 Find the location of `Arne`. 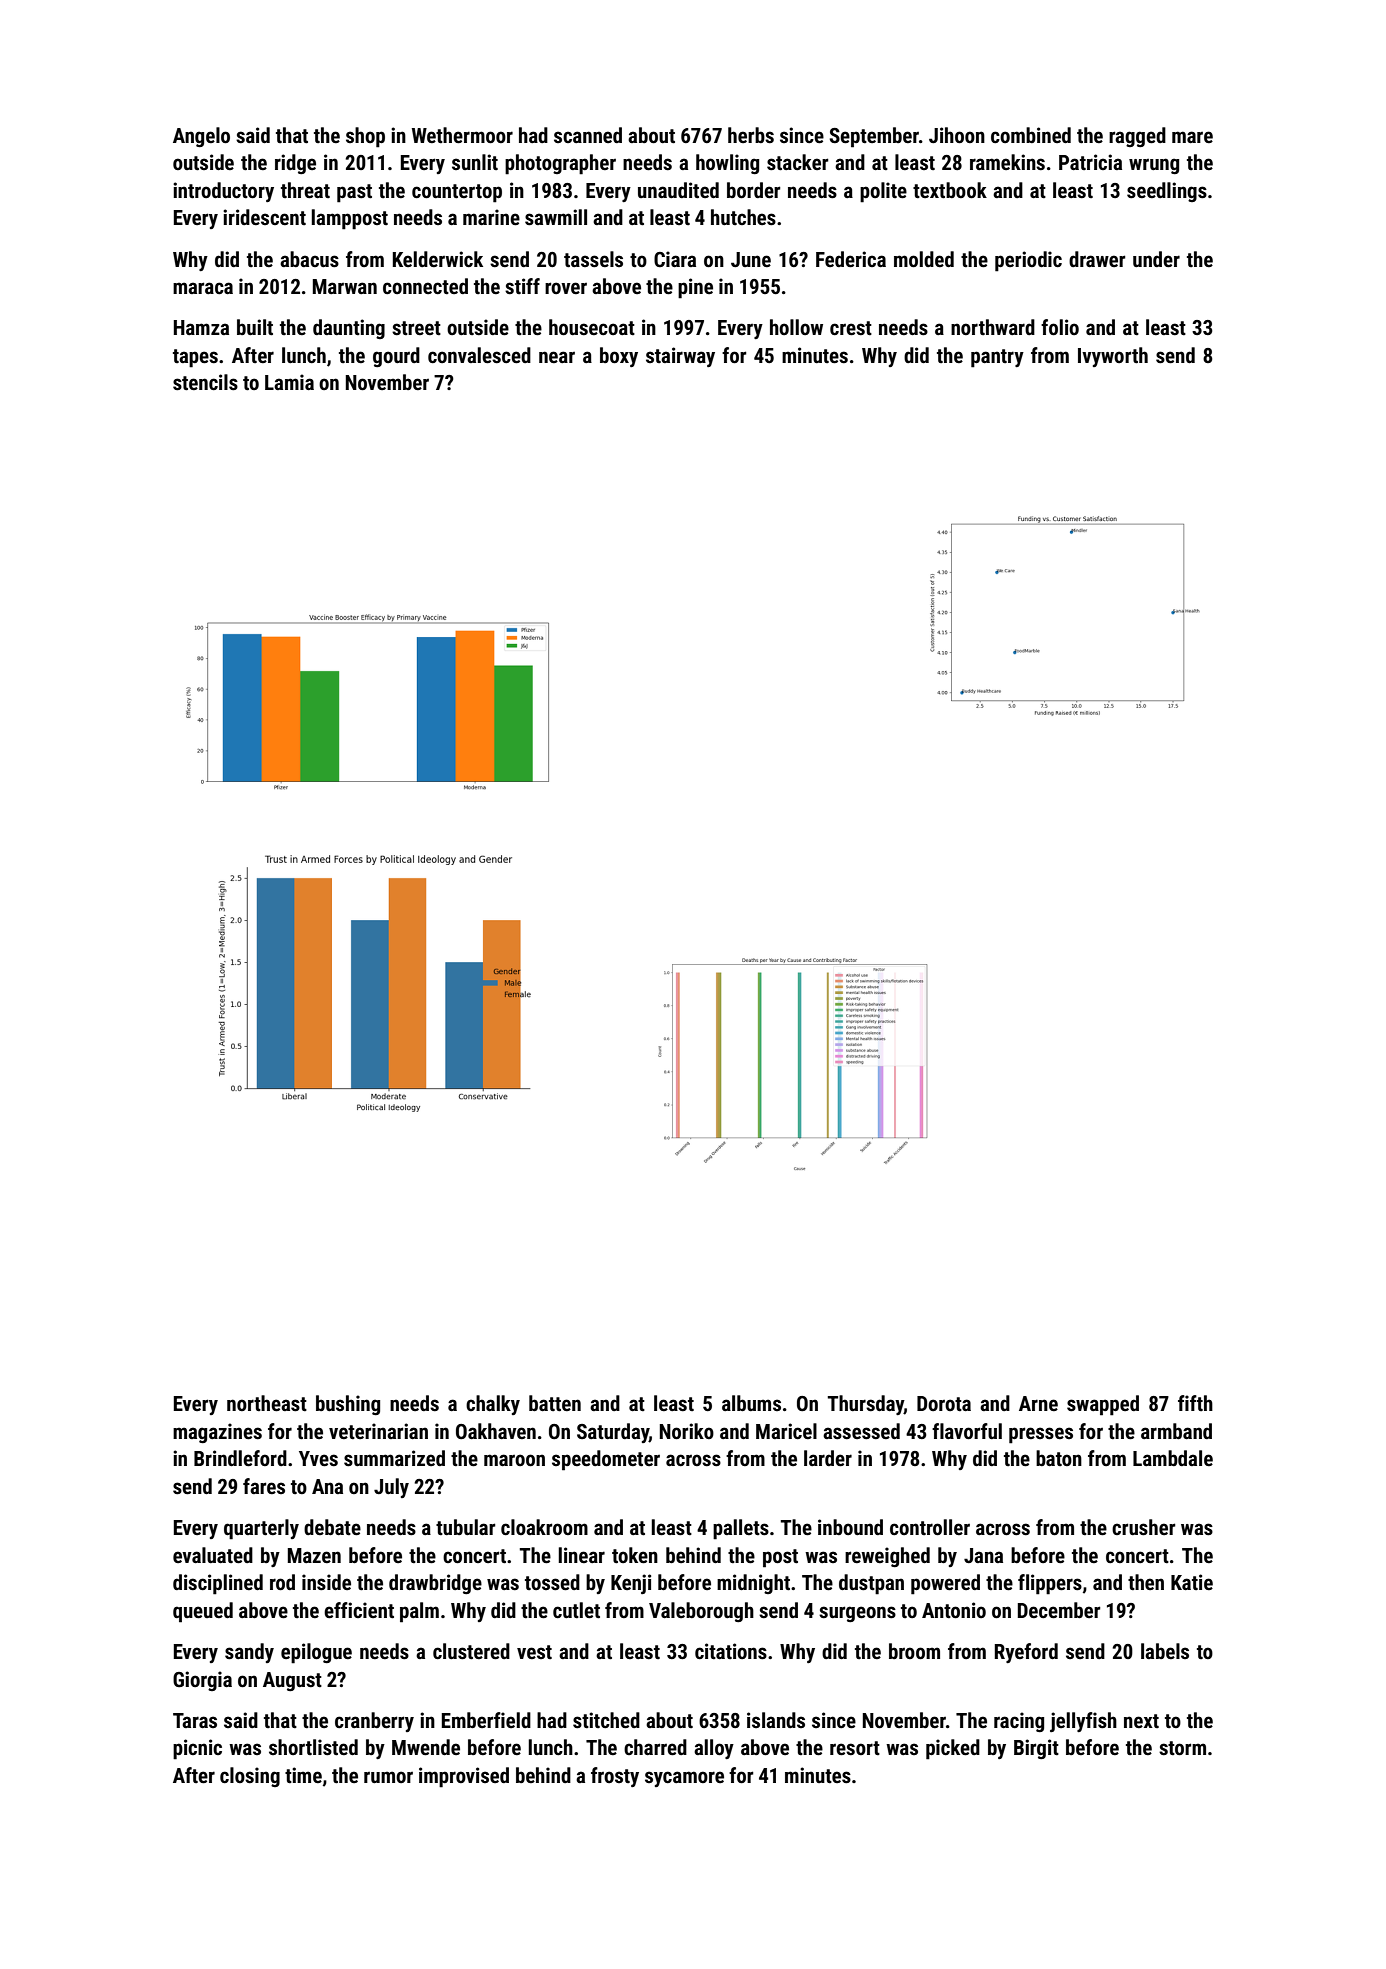

Arne is located at coordinates (1038, 1403).
